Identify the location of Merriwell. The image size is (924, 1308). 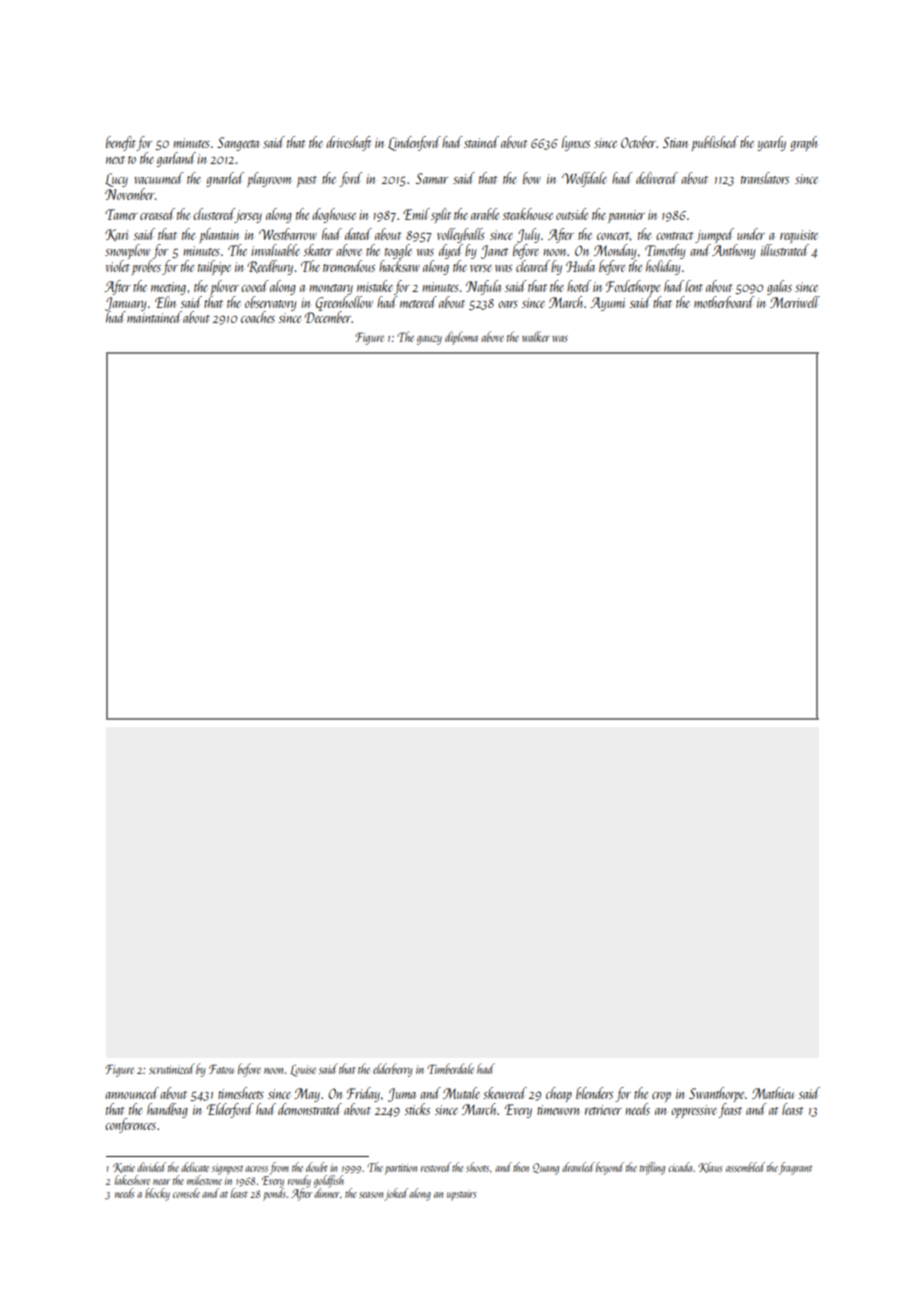
(795, 302).
